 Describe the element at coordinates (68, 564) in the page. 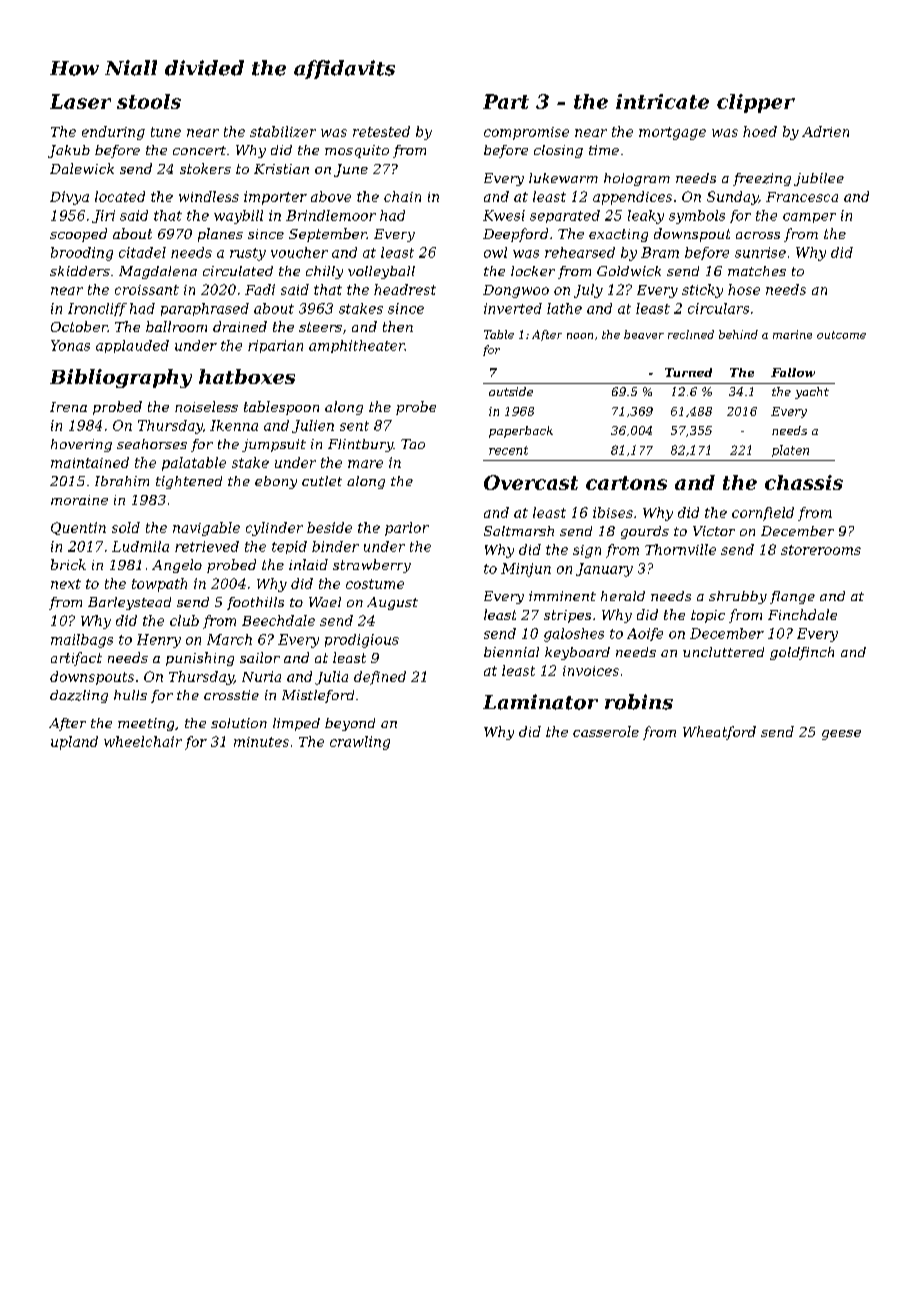

I see `brick` at that location.
